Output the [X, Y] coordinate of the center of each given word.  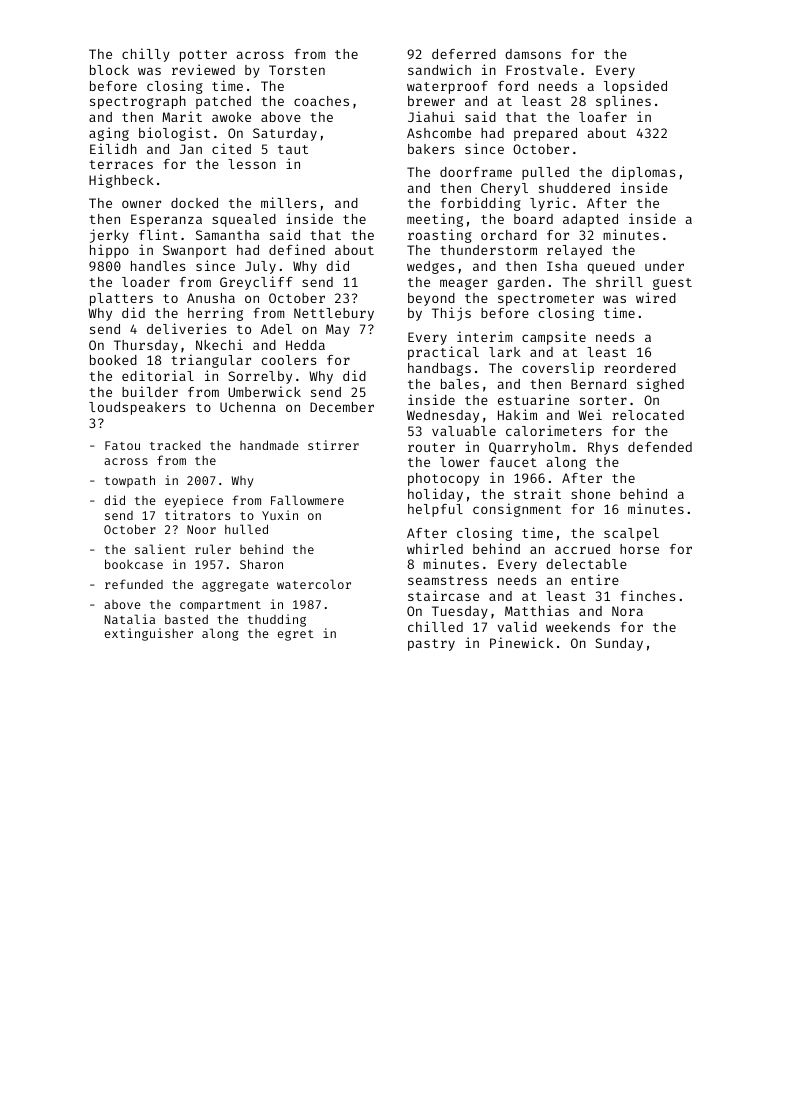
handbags [439, 369]
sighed [660, 385]
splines [623, 102]
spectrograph [138, 102]
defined [297, 249]
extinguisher [149, 634]
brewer [431, 101]
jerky [109, 236]
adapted [590, 220]
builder [150, 391]
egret [296, 635]
